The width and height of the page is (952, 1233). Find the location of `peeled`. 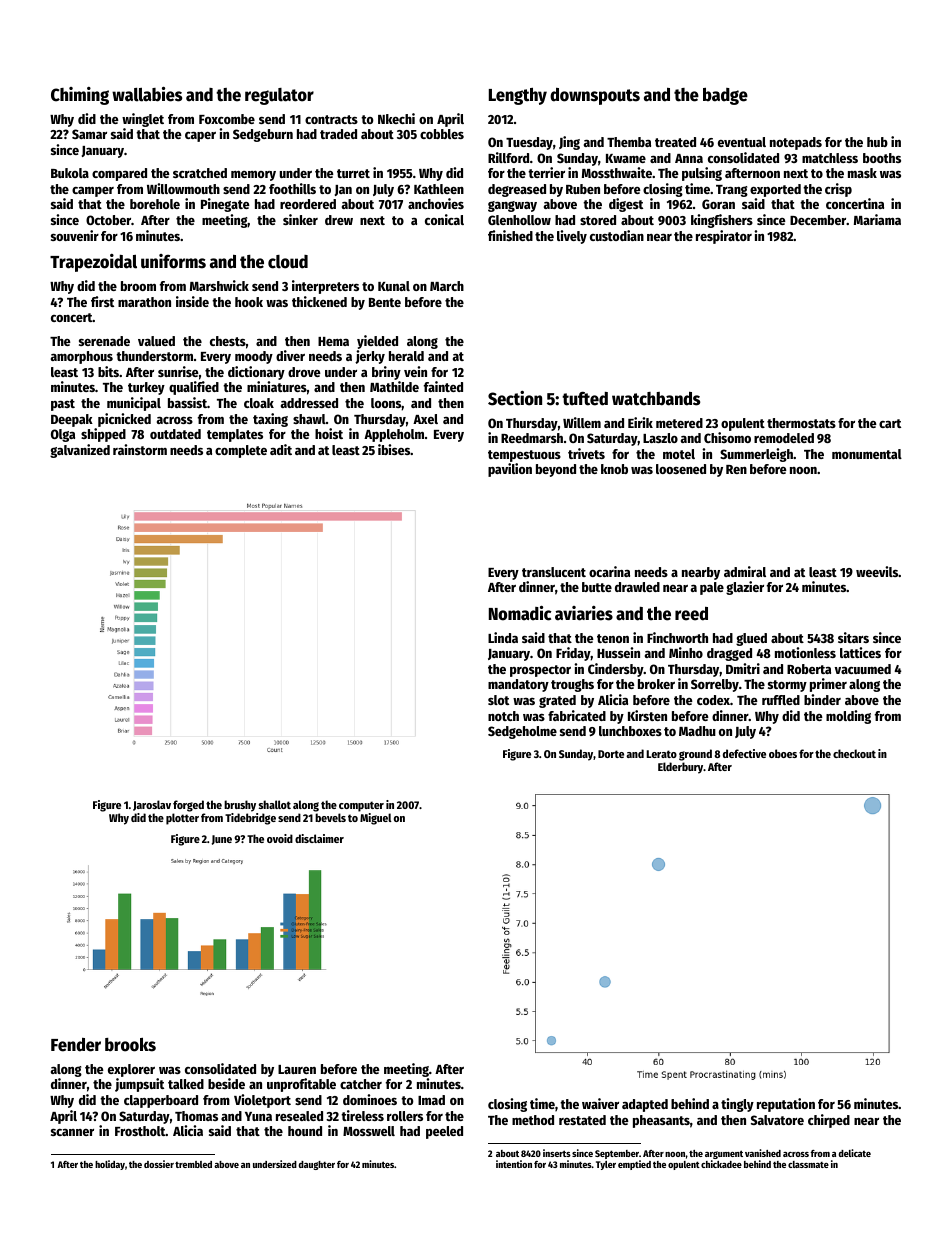

peeled is located at coordinates (444, 1132).
